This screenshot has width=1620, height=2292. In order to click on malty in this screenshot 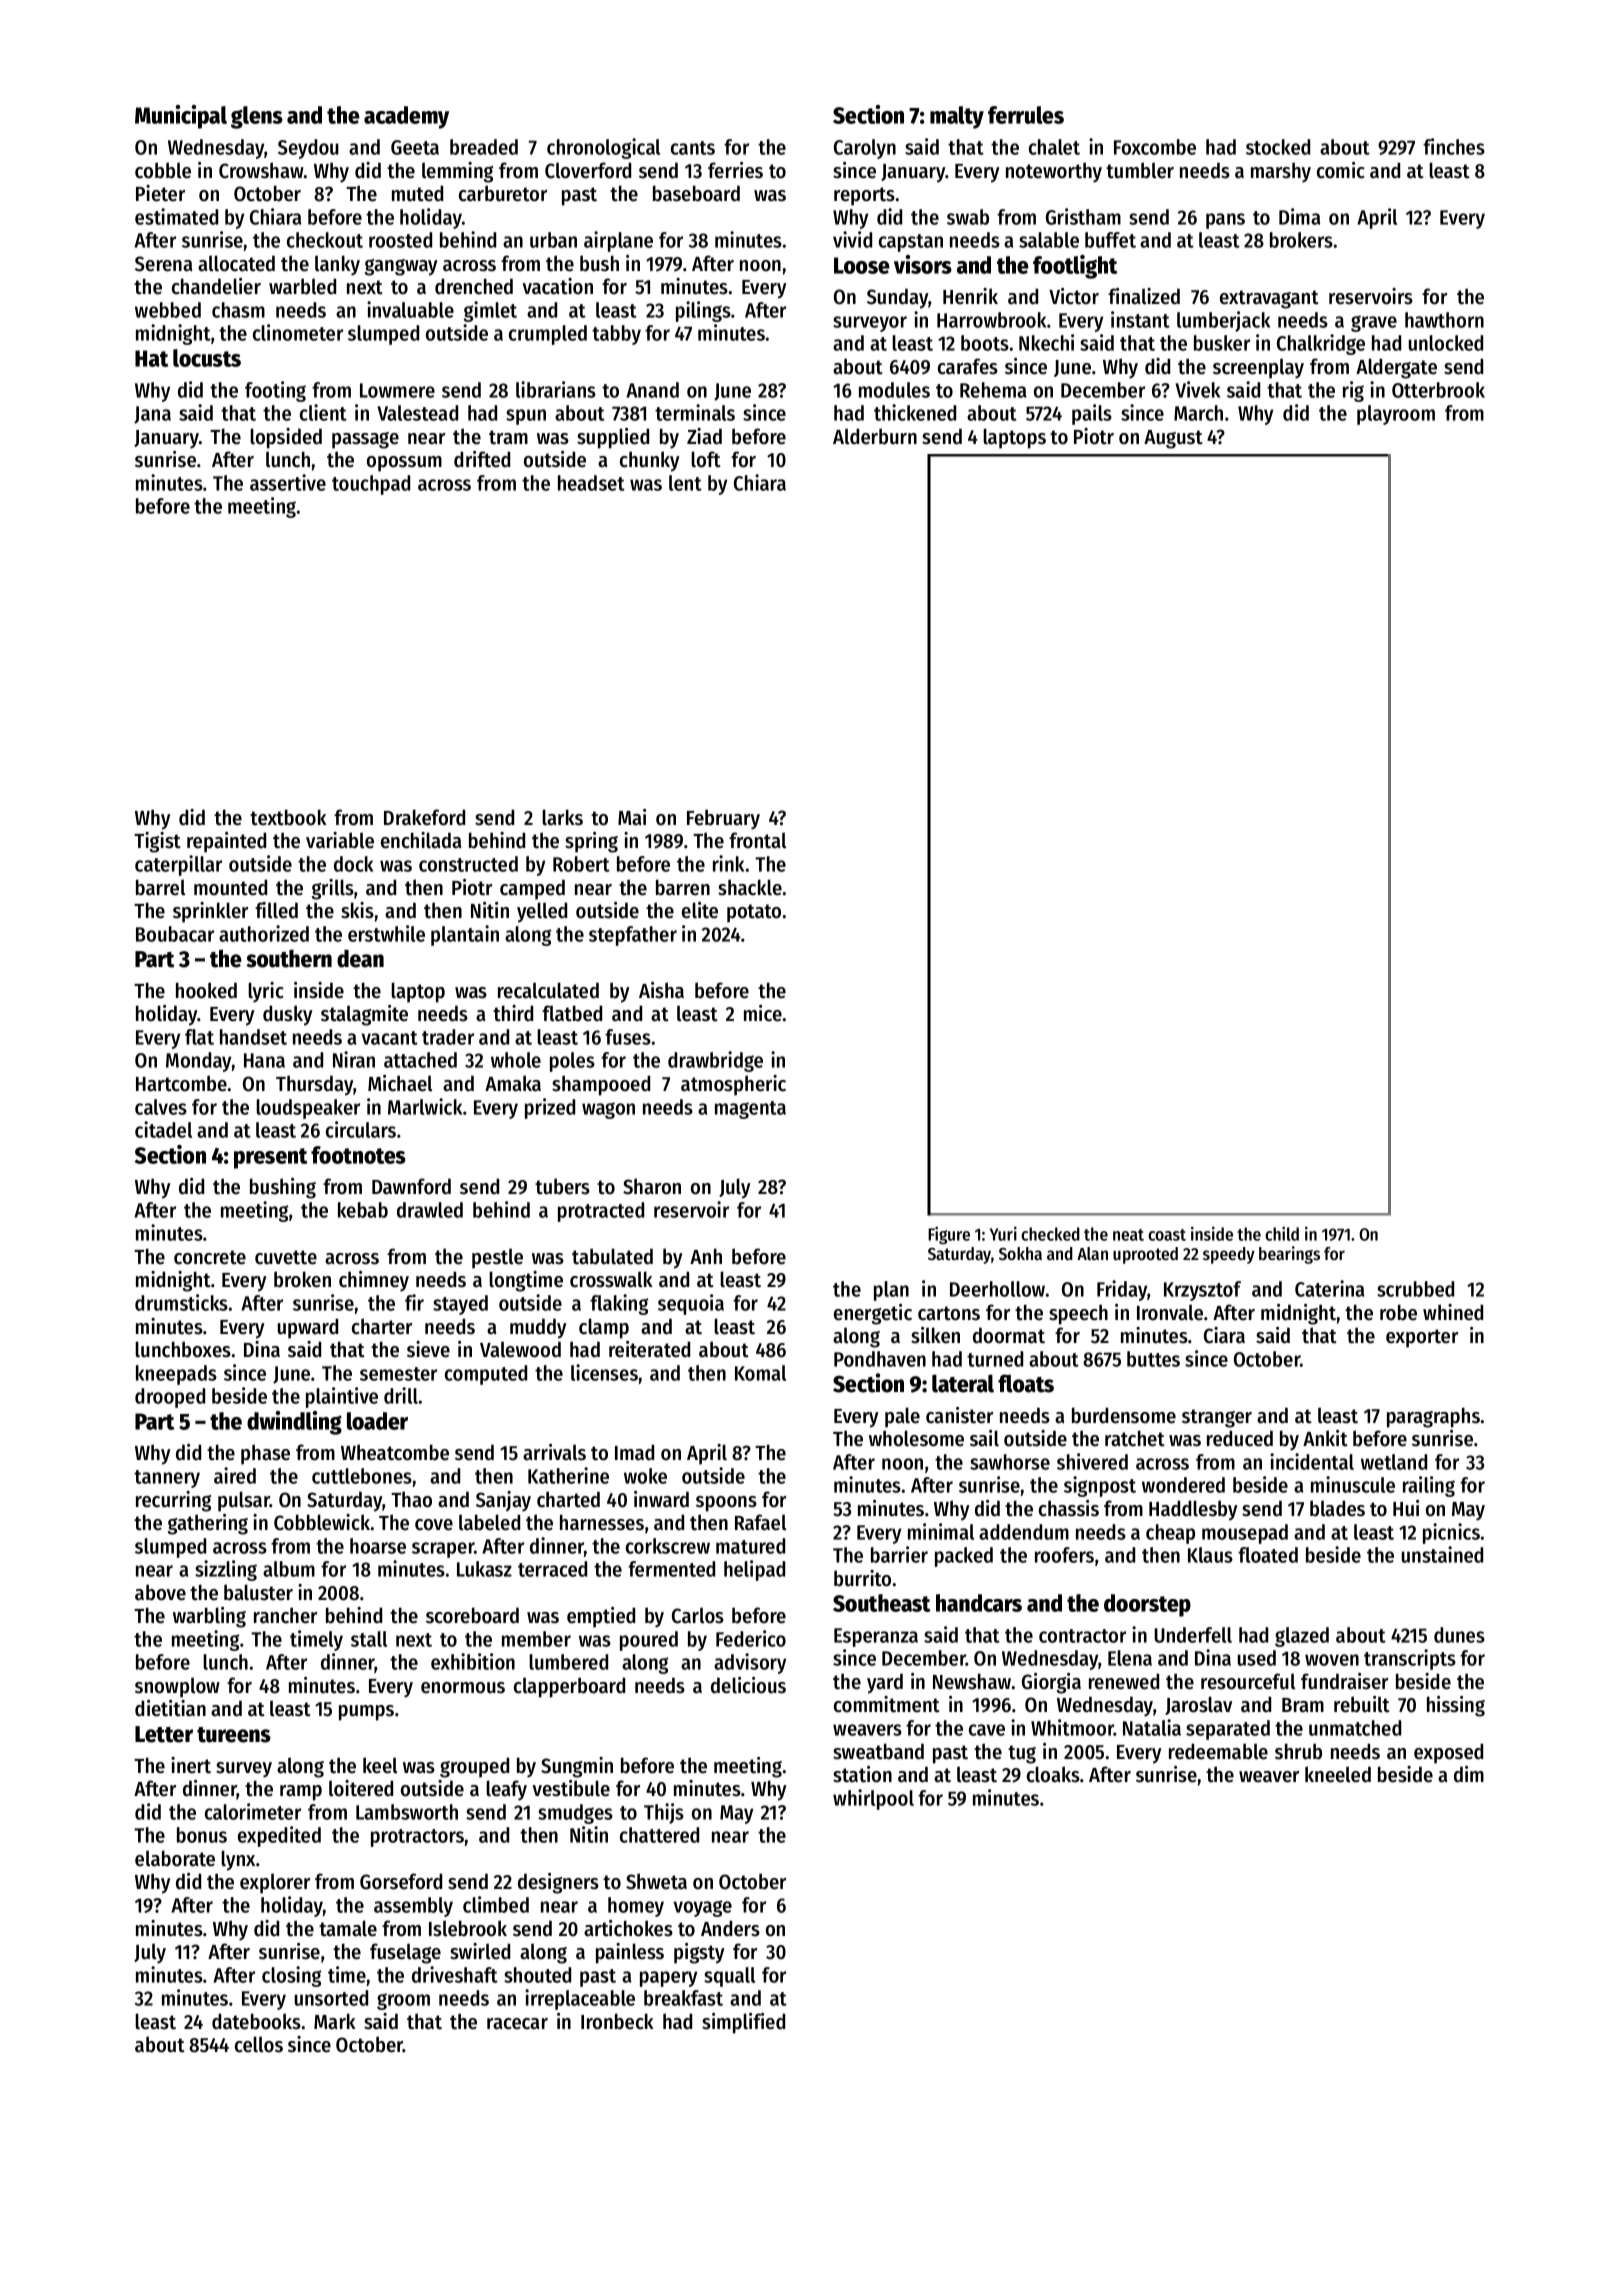, I will do `click(957, 117)`.
